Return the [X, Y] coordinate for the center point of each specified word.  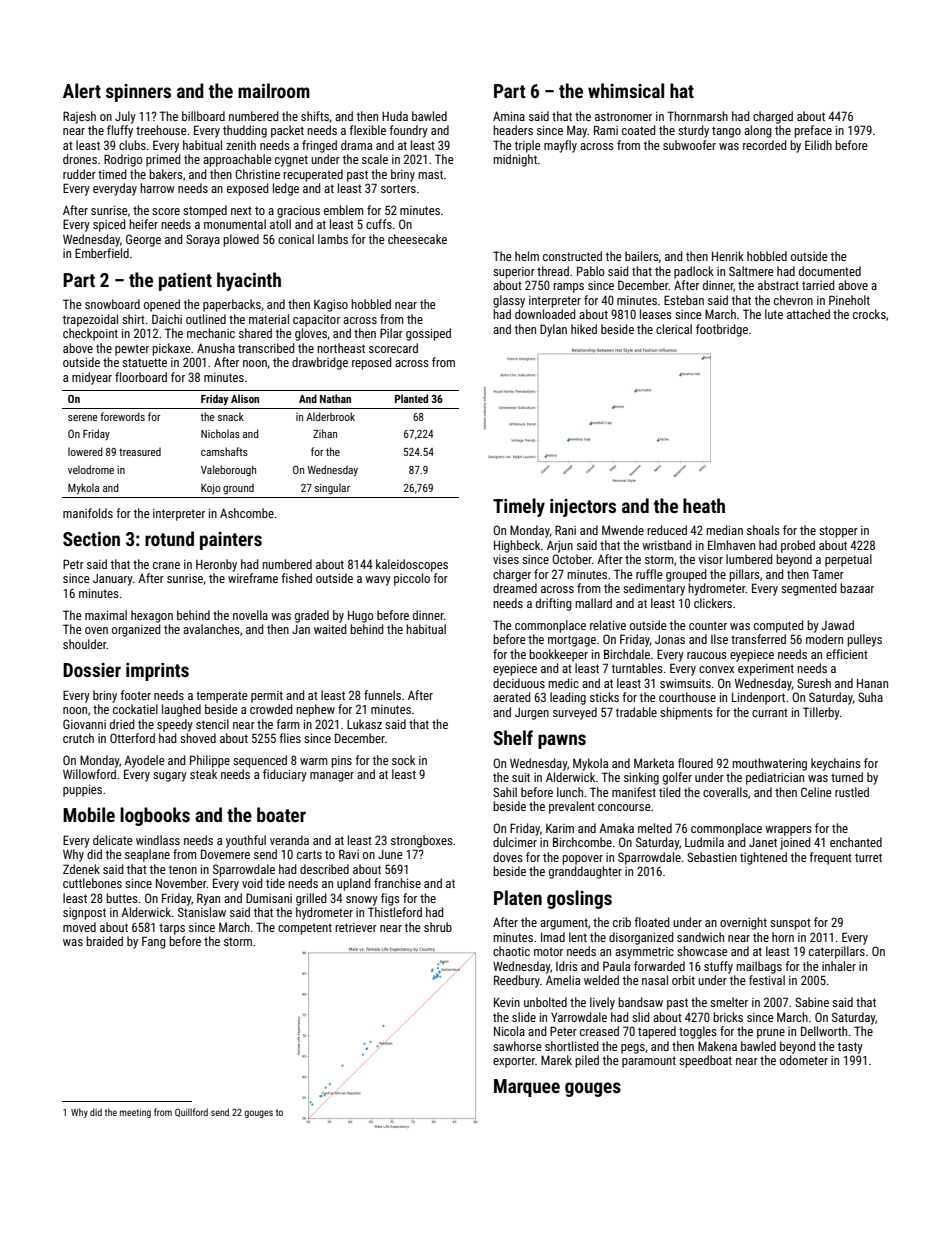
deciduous [519, 683]
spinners [138, 93]
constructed [572, 256]
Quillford [191, 1112]
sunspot [790, 924]
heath [704, 505]
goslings [579, 899]
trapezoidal [90, 320]
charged [773, 117]
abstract [778, 285]
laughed [181, 710]
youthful [246, 841]
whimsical [626, 90]
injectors [583, 508]
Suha [870, 697]
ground [238, 489]
